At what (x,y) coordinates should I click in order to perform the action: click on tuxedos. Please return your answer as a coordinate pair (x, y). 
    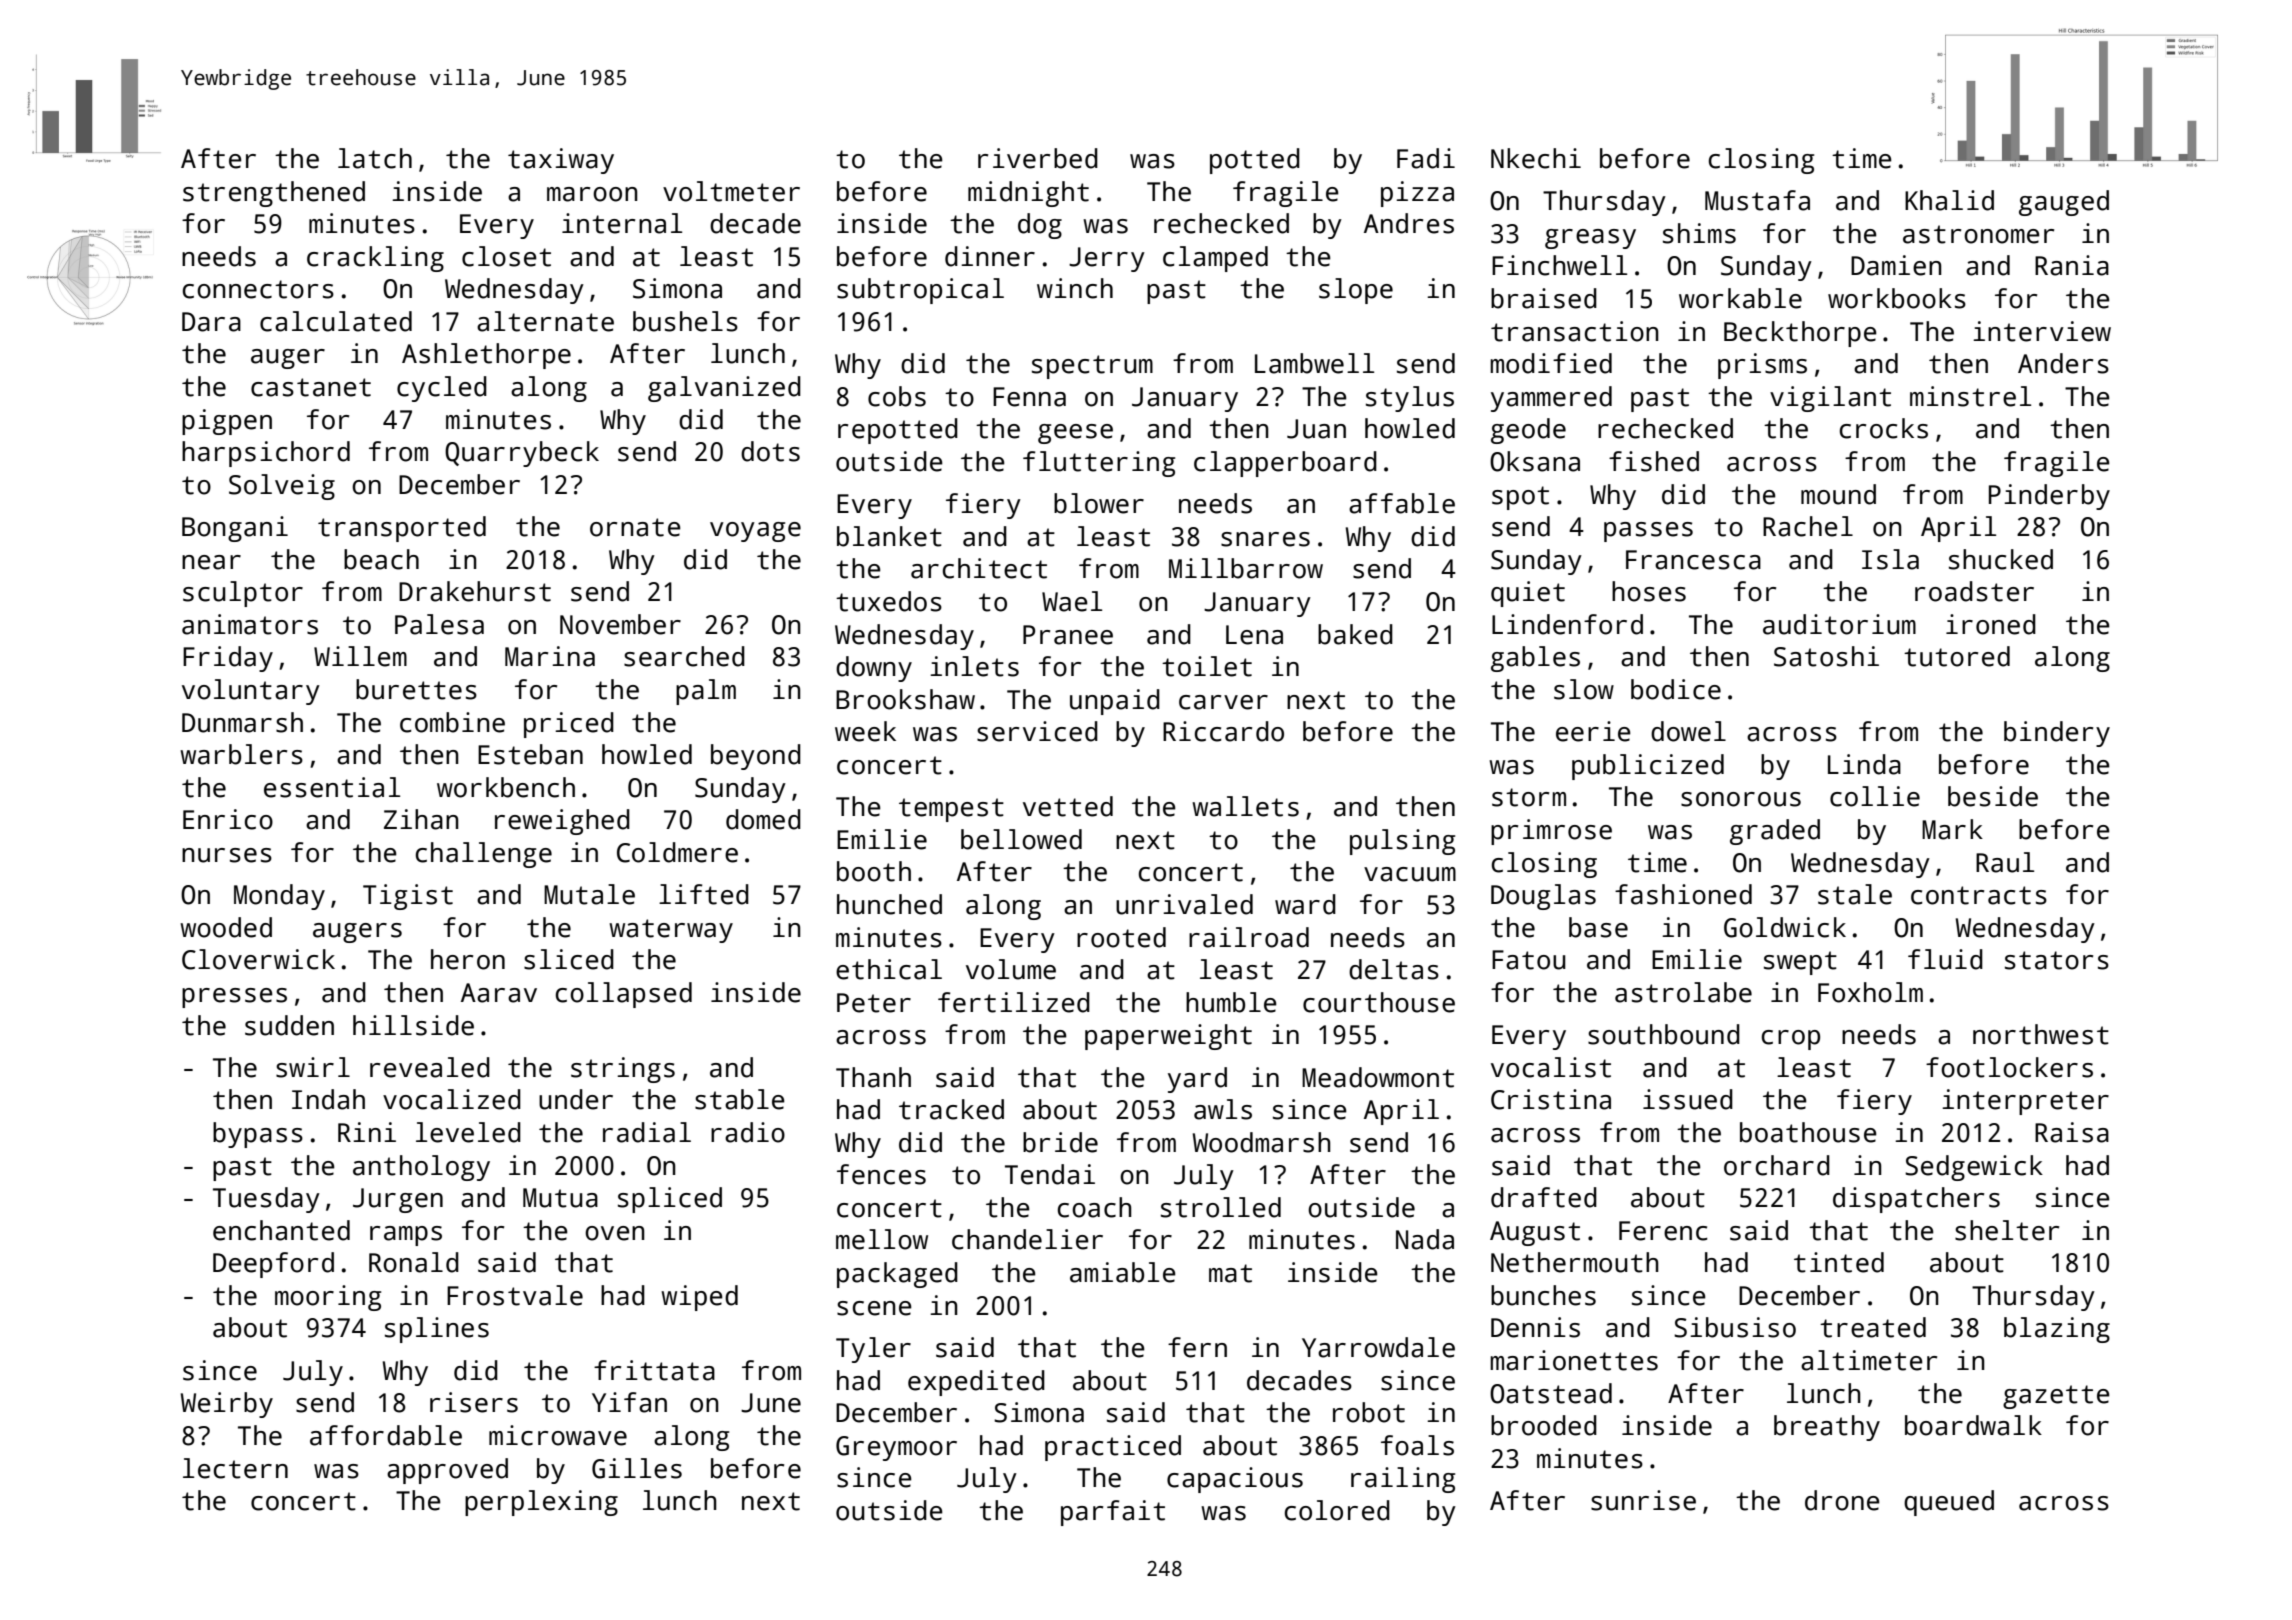
    Looking at the image, I should click on (889, 601).
